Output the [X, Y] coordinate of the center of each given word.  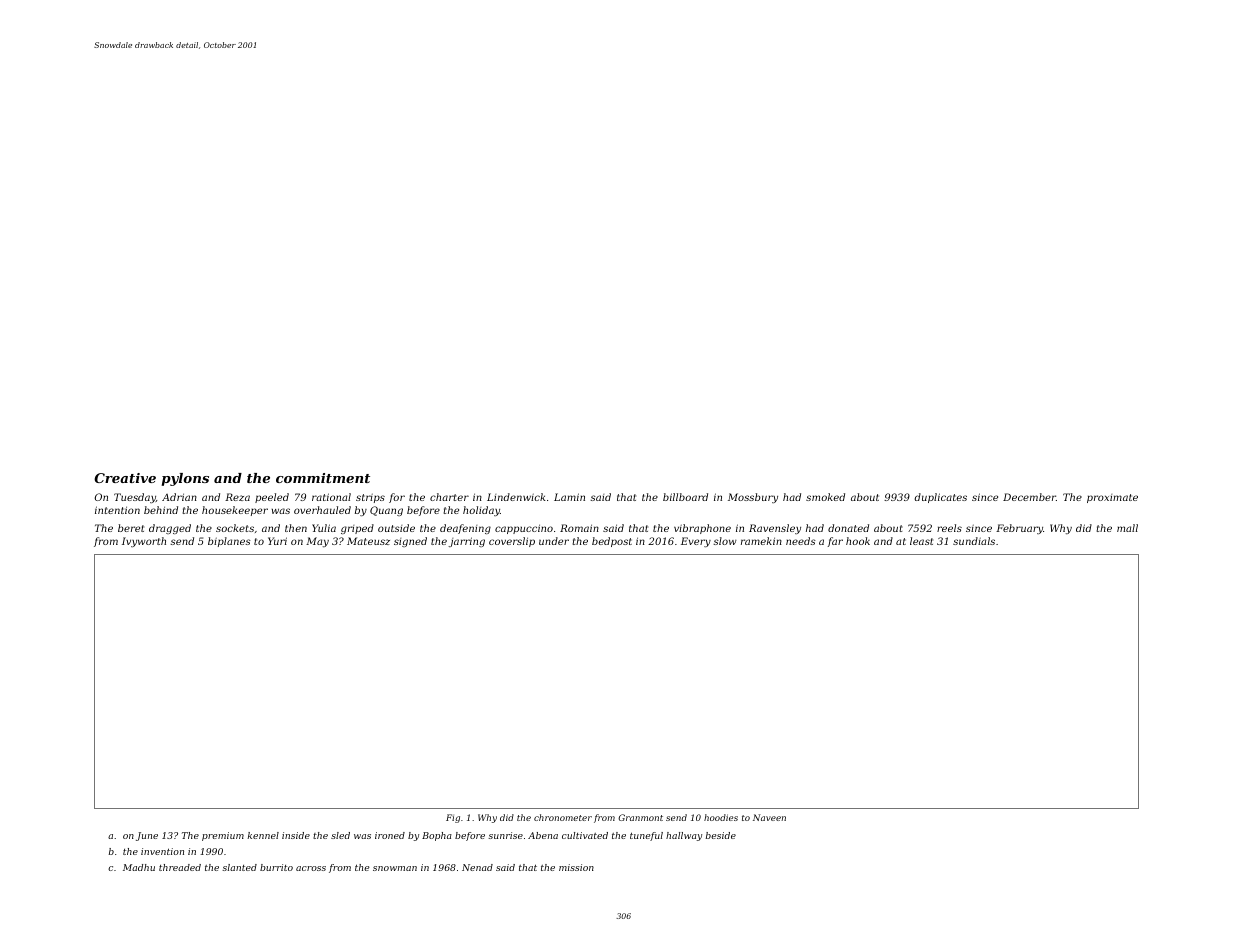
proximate [1112, 498]
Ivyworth [144, 542]
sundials [974, 541]
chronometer [563, 817]
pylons [185, 479]
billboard [685, 497]
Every [696, 542]
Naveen [769, 817]
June [147, 836]
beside [721, 835]
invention [162, 851]
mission [576, 867]
